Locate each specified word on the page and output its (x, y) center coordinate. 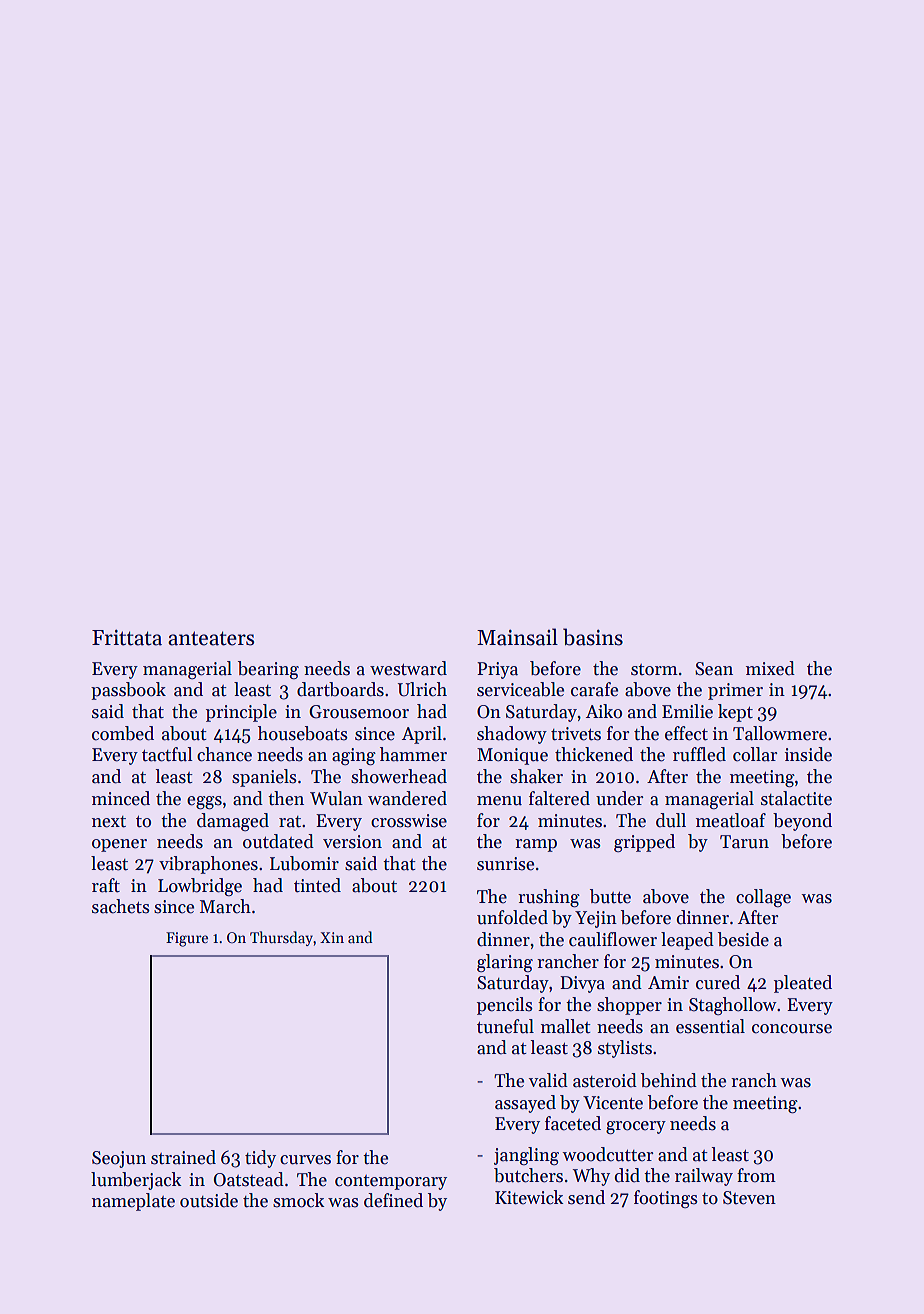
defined (393, 1200)
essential (710, 1026)
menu (499, 801)
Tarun (744, 842)
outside (209, 1200)
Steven (749, 1198)
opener (119, 845)
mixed (770, 668)
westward (408, 668)
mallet (566, 1026)
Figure (187, 939)
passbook (128, 691)
